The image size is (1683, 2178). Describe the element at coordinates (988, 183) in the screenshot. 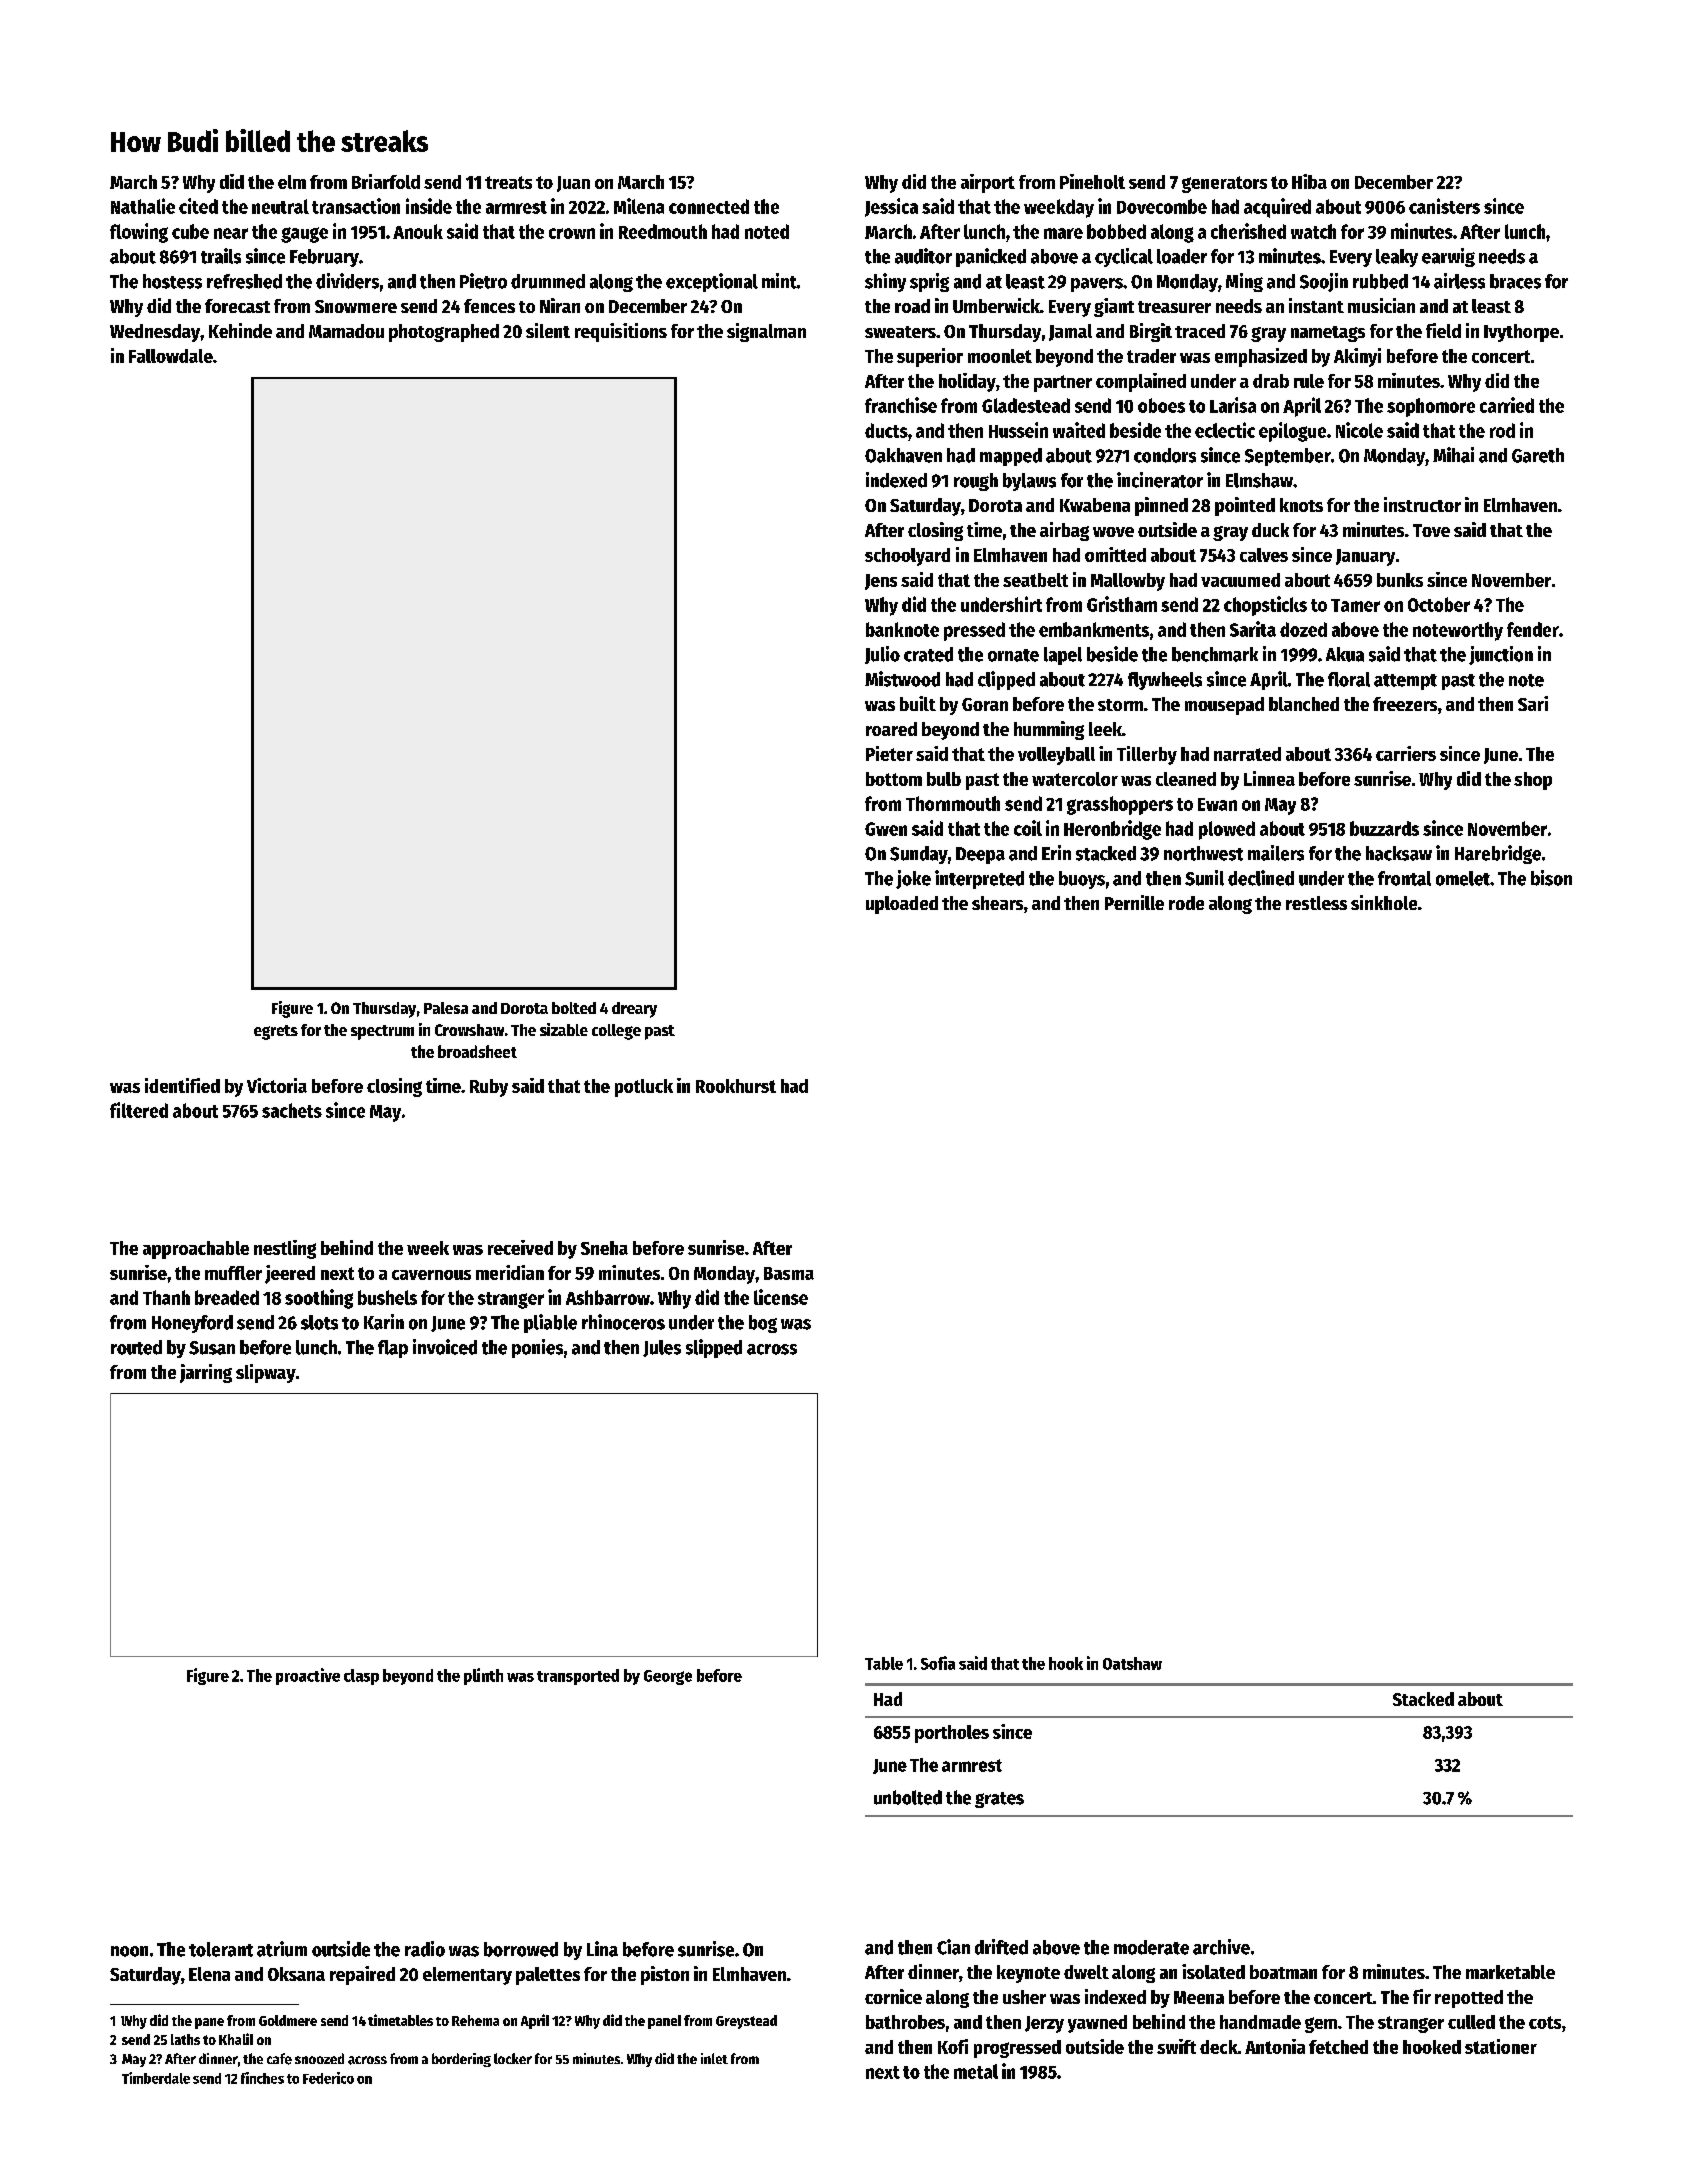

I see `airport` at that location.
